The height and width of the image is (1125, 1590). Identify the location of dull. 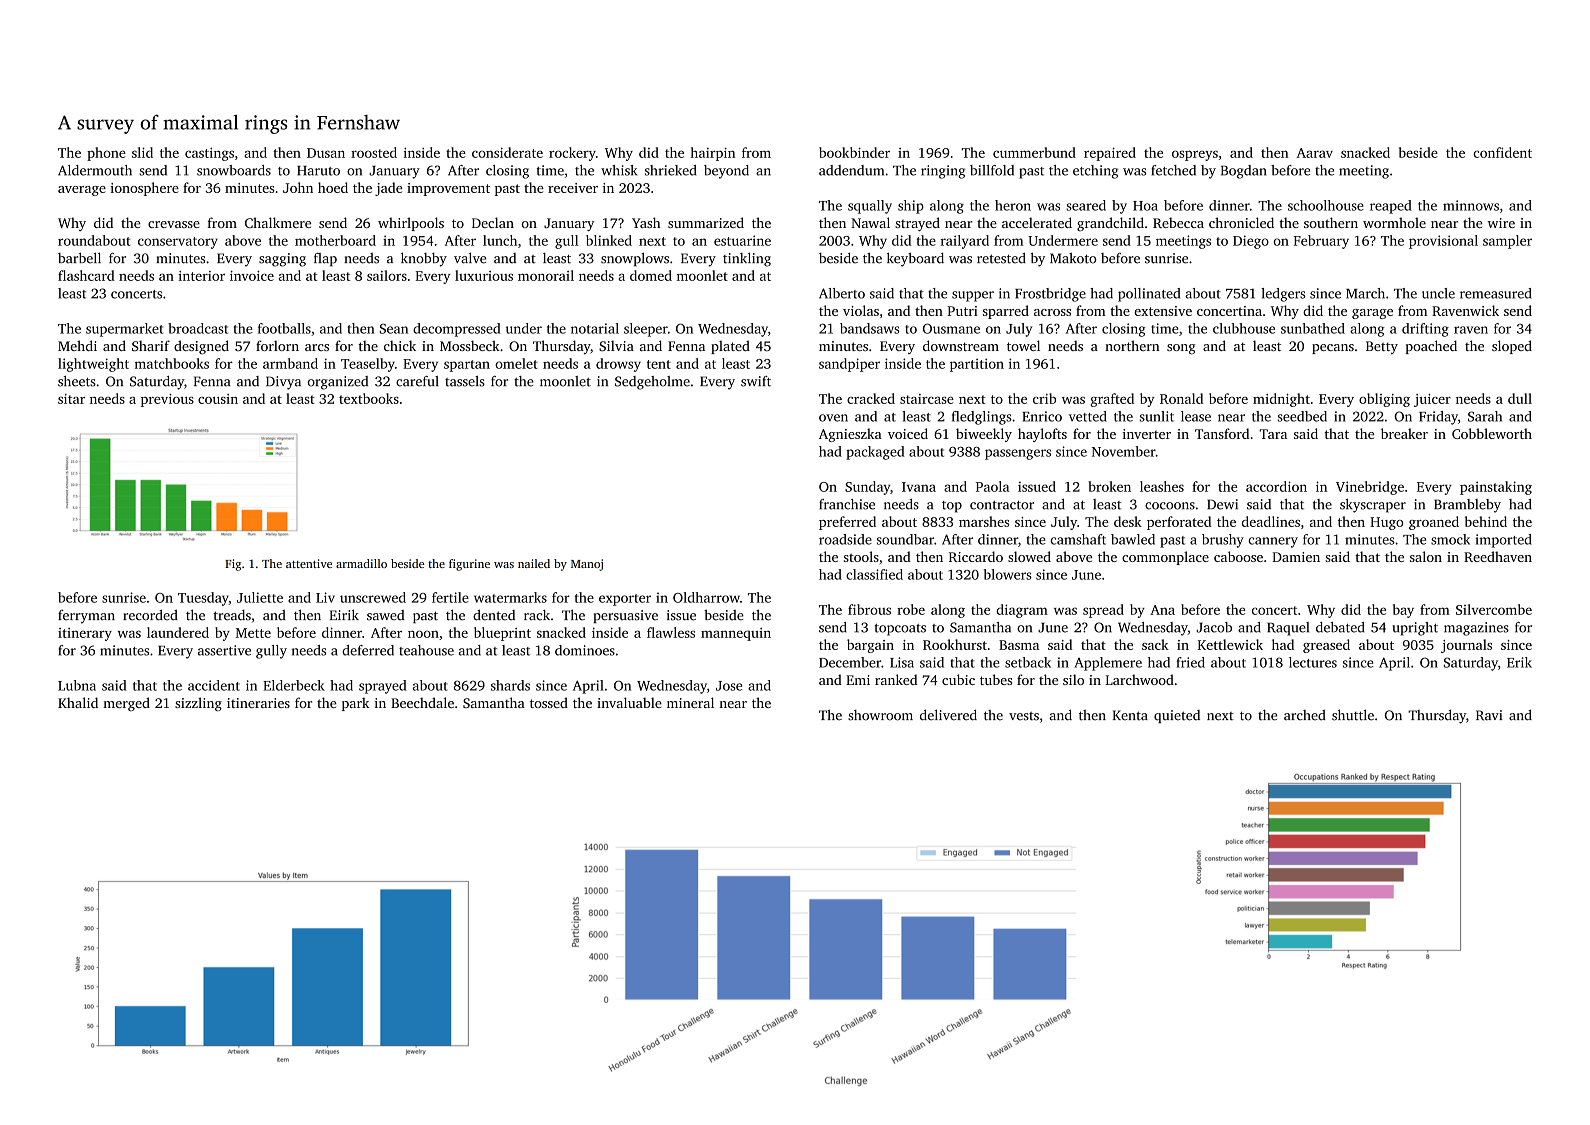
(1520, 398).
